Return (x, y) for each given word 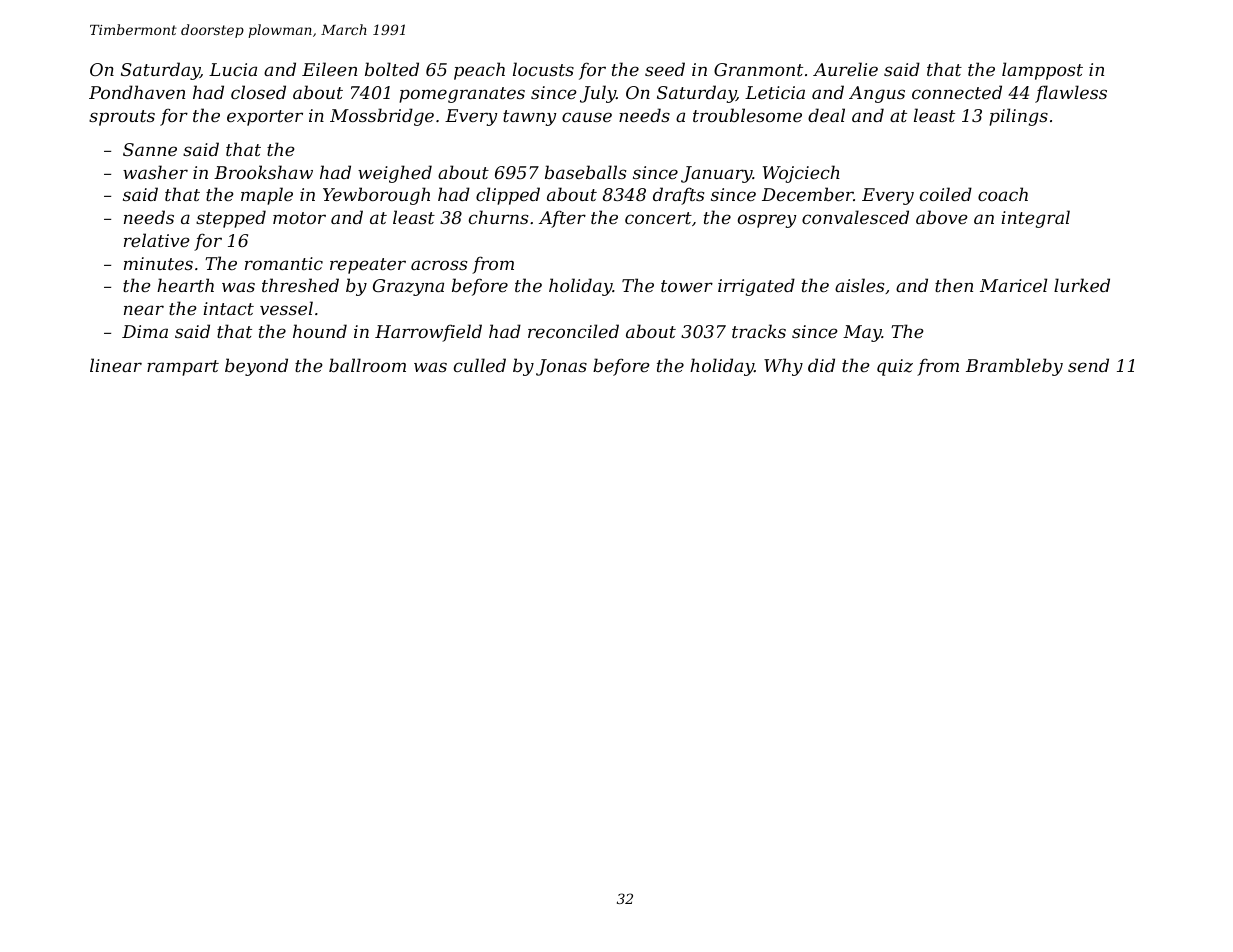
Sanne (150, 149)
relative (157, 240)
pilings (1018, 117)
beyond (256, 367)
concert (658, 218)
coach (1003, 194)
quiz (895, 367)
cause (587, 117)
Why (783, 367)
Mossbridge (382, 117)
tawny (529, 118)
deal (826, 115)
